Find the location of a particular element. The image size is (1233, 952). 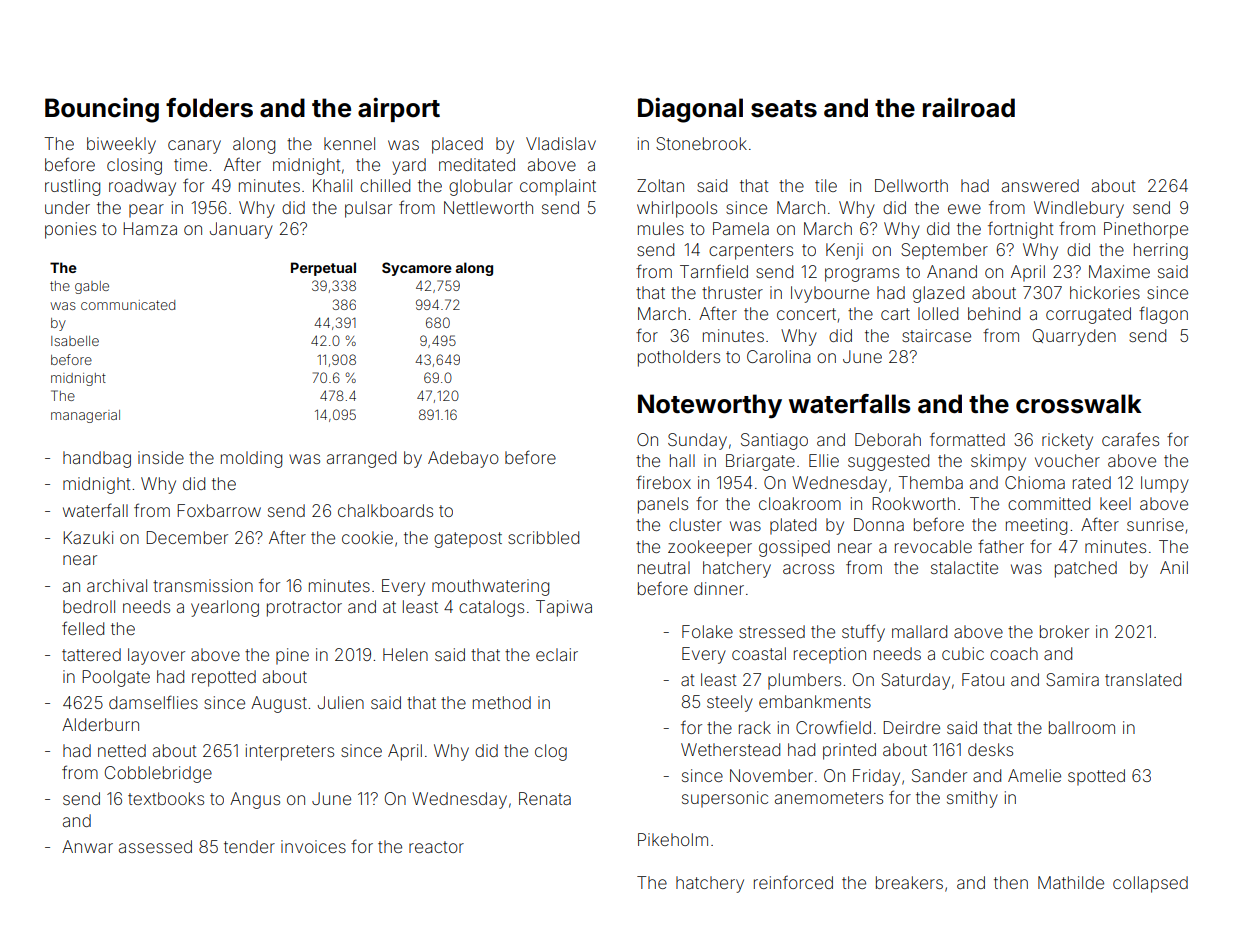

Vladislav is located at coordinates (561, 143).
